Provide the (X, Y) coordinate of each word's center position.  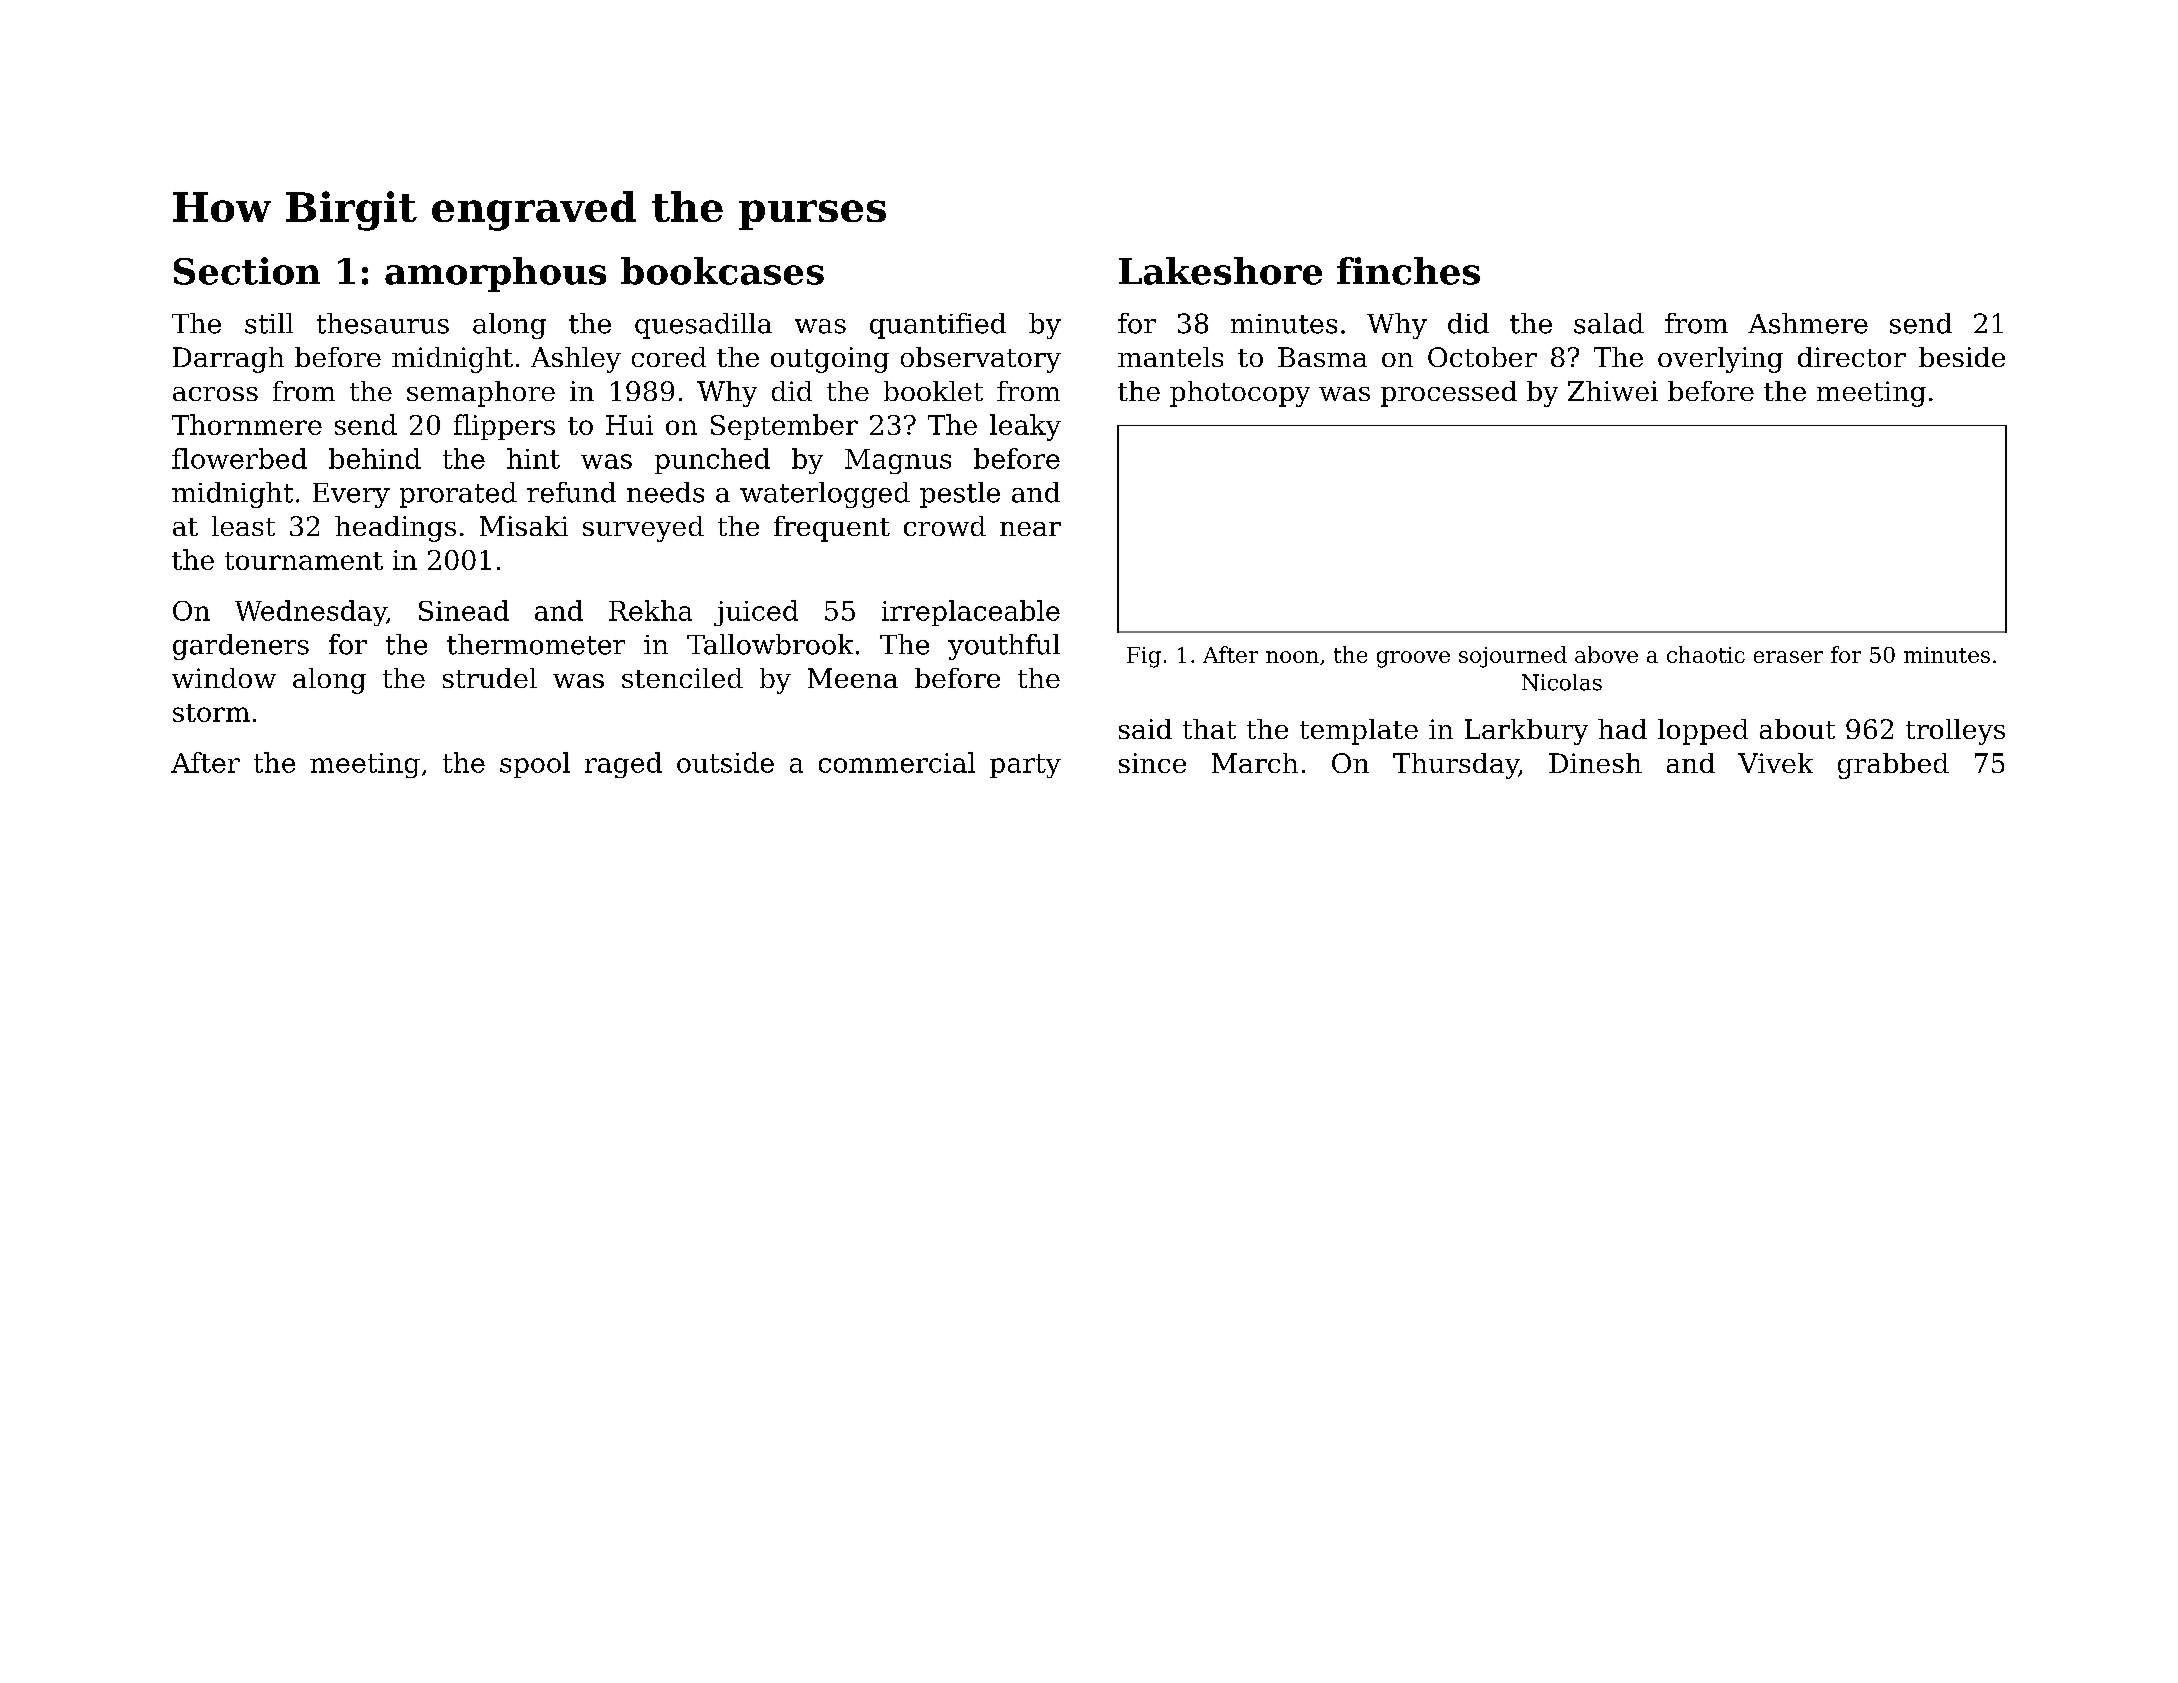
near (1030, 529)
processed (1449, 394)
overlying (1720, 360)
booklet (933, 391)
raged (623, 765)
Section (247, 271)
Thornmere (247, 424)
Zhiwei (1613, 391)
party (1025, 766)
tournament (304, 561)
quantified (938, 326)
